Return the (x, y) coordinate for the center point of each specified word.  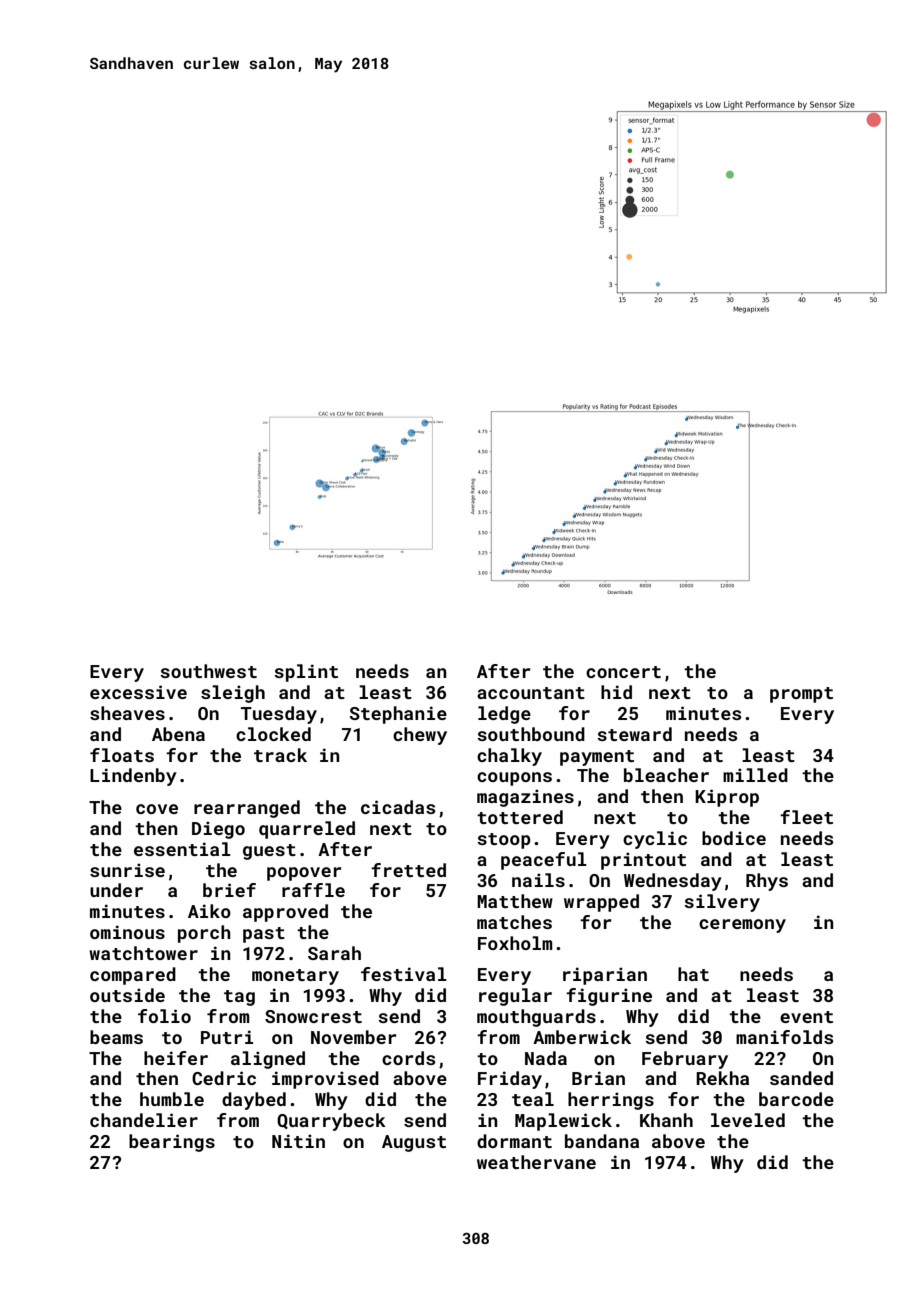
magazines (525, 798)
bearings (172, 1143)
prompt (801, 695)
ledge (504, 715)
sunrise (127, 870)
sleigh (233, 694)
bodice (734, 838)
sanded (801, 1078)
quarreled (307, 830)
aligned (268, 1060)
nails (538, 880)
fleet (806, 817)
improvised (325, 1080)
